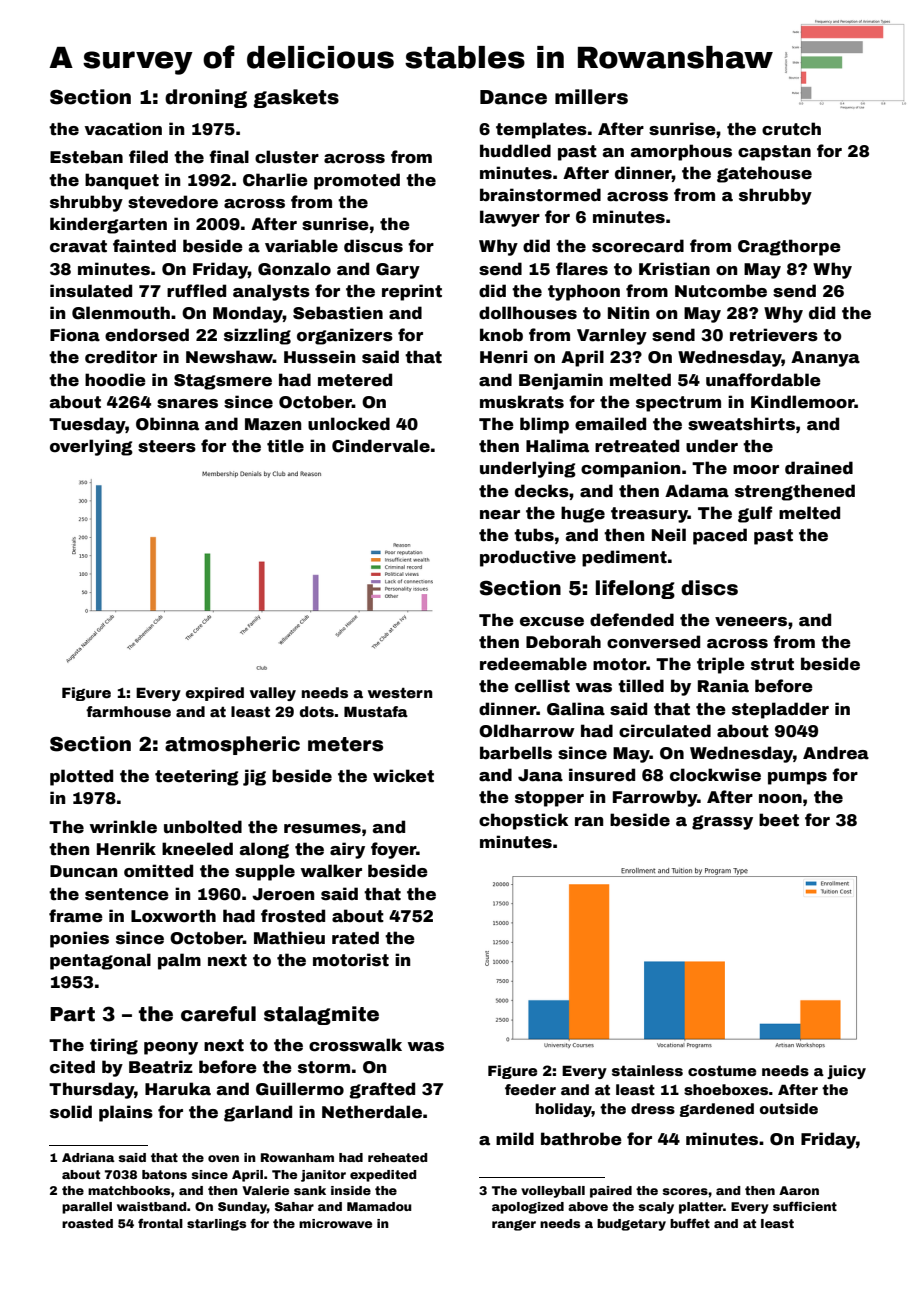  Describe the element at coordinates (591, 97) in the screenshot. I see `millers` at that location.
